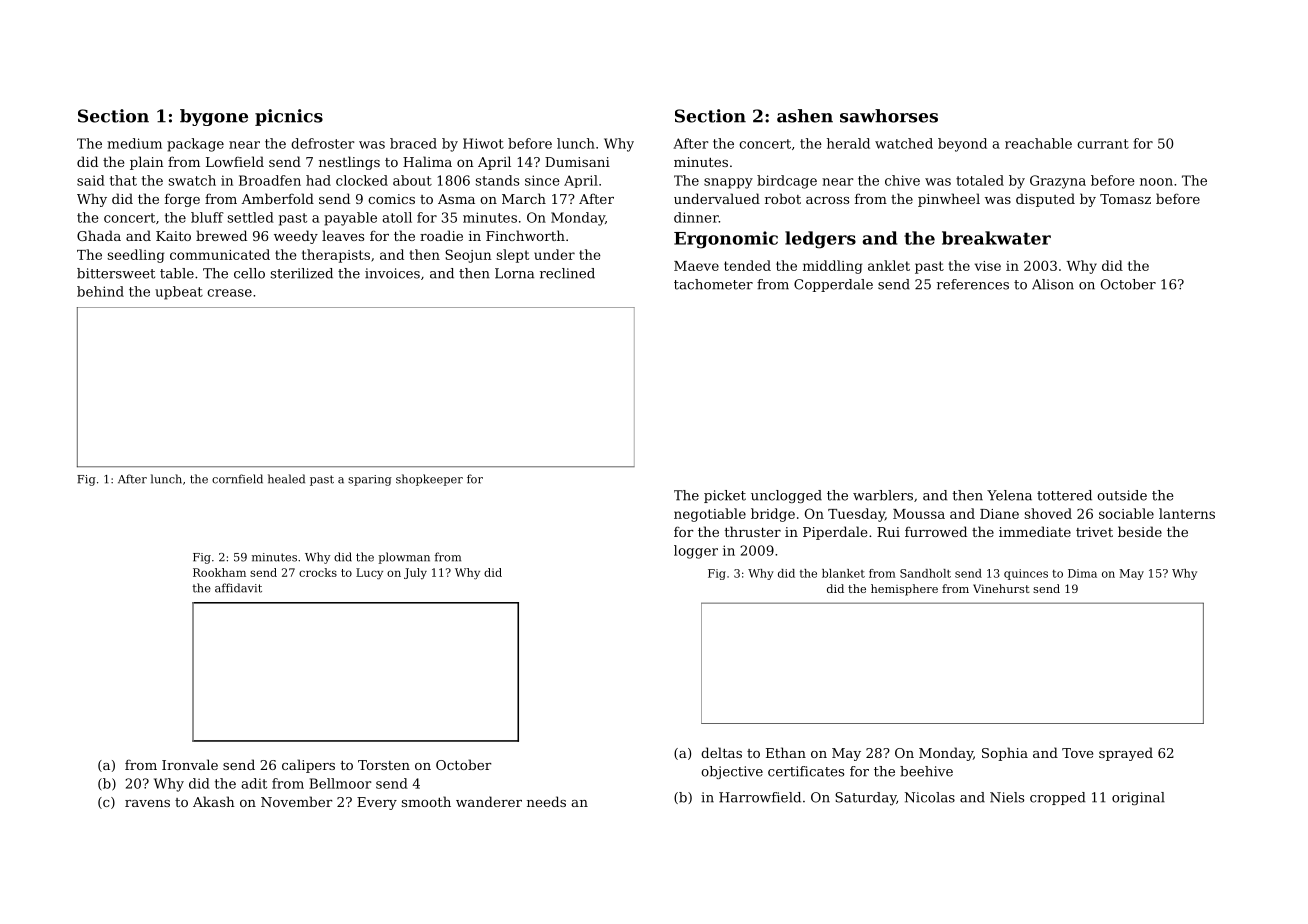 This screenshot has width=1308, height=924. I want to click on Torsten, so click(384, 765).
